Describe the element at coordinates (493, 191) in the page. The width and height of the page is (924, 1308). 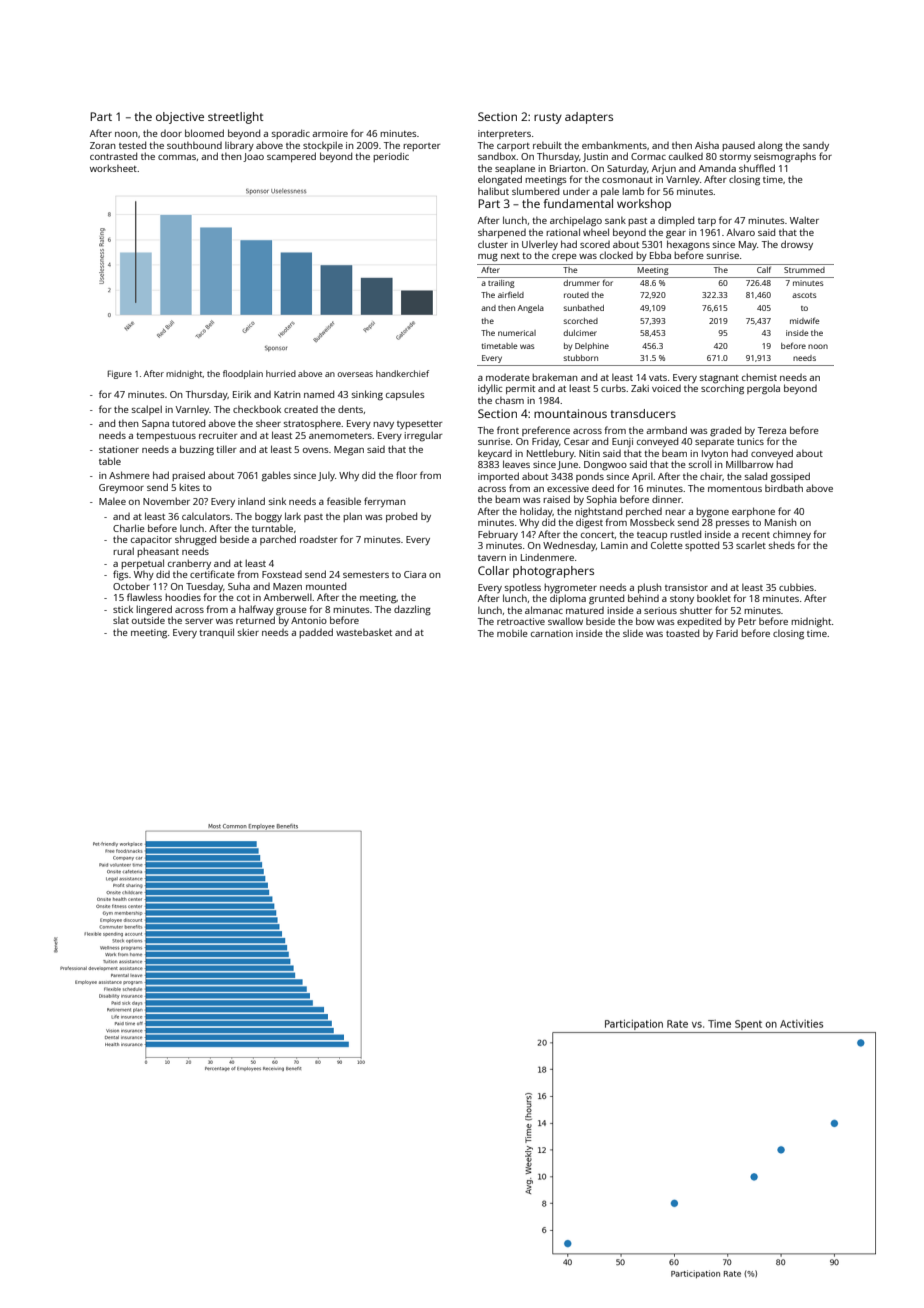
I see `halibut` at that location.
